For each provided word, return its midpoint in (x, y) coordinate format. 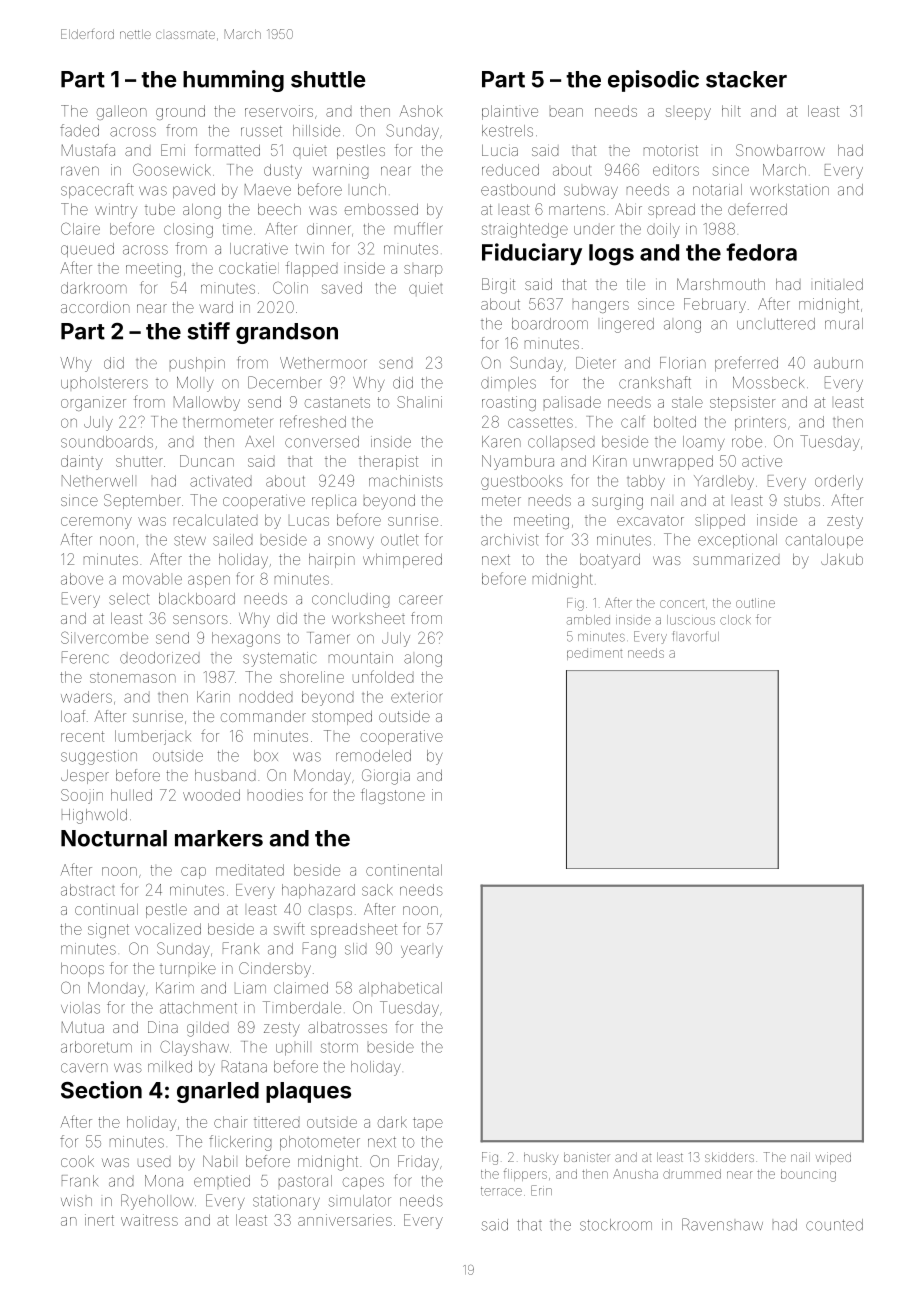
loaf (73, 716)
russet (261, 131)
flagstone (393, 796)
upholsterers (104, 383)
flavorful (696, 636)
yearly (422, 951)
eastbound (518, 190)
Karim (175, 988)
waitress (149, 1220)
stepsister (742, 403)
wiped (833, 1158)
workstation (789, 190)
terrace (501, 1191)
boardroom (550, 324)
